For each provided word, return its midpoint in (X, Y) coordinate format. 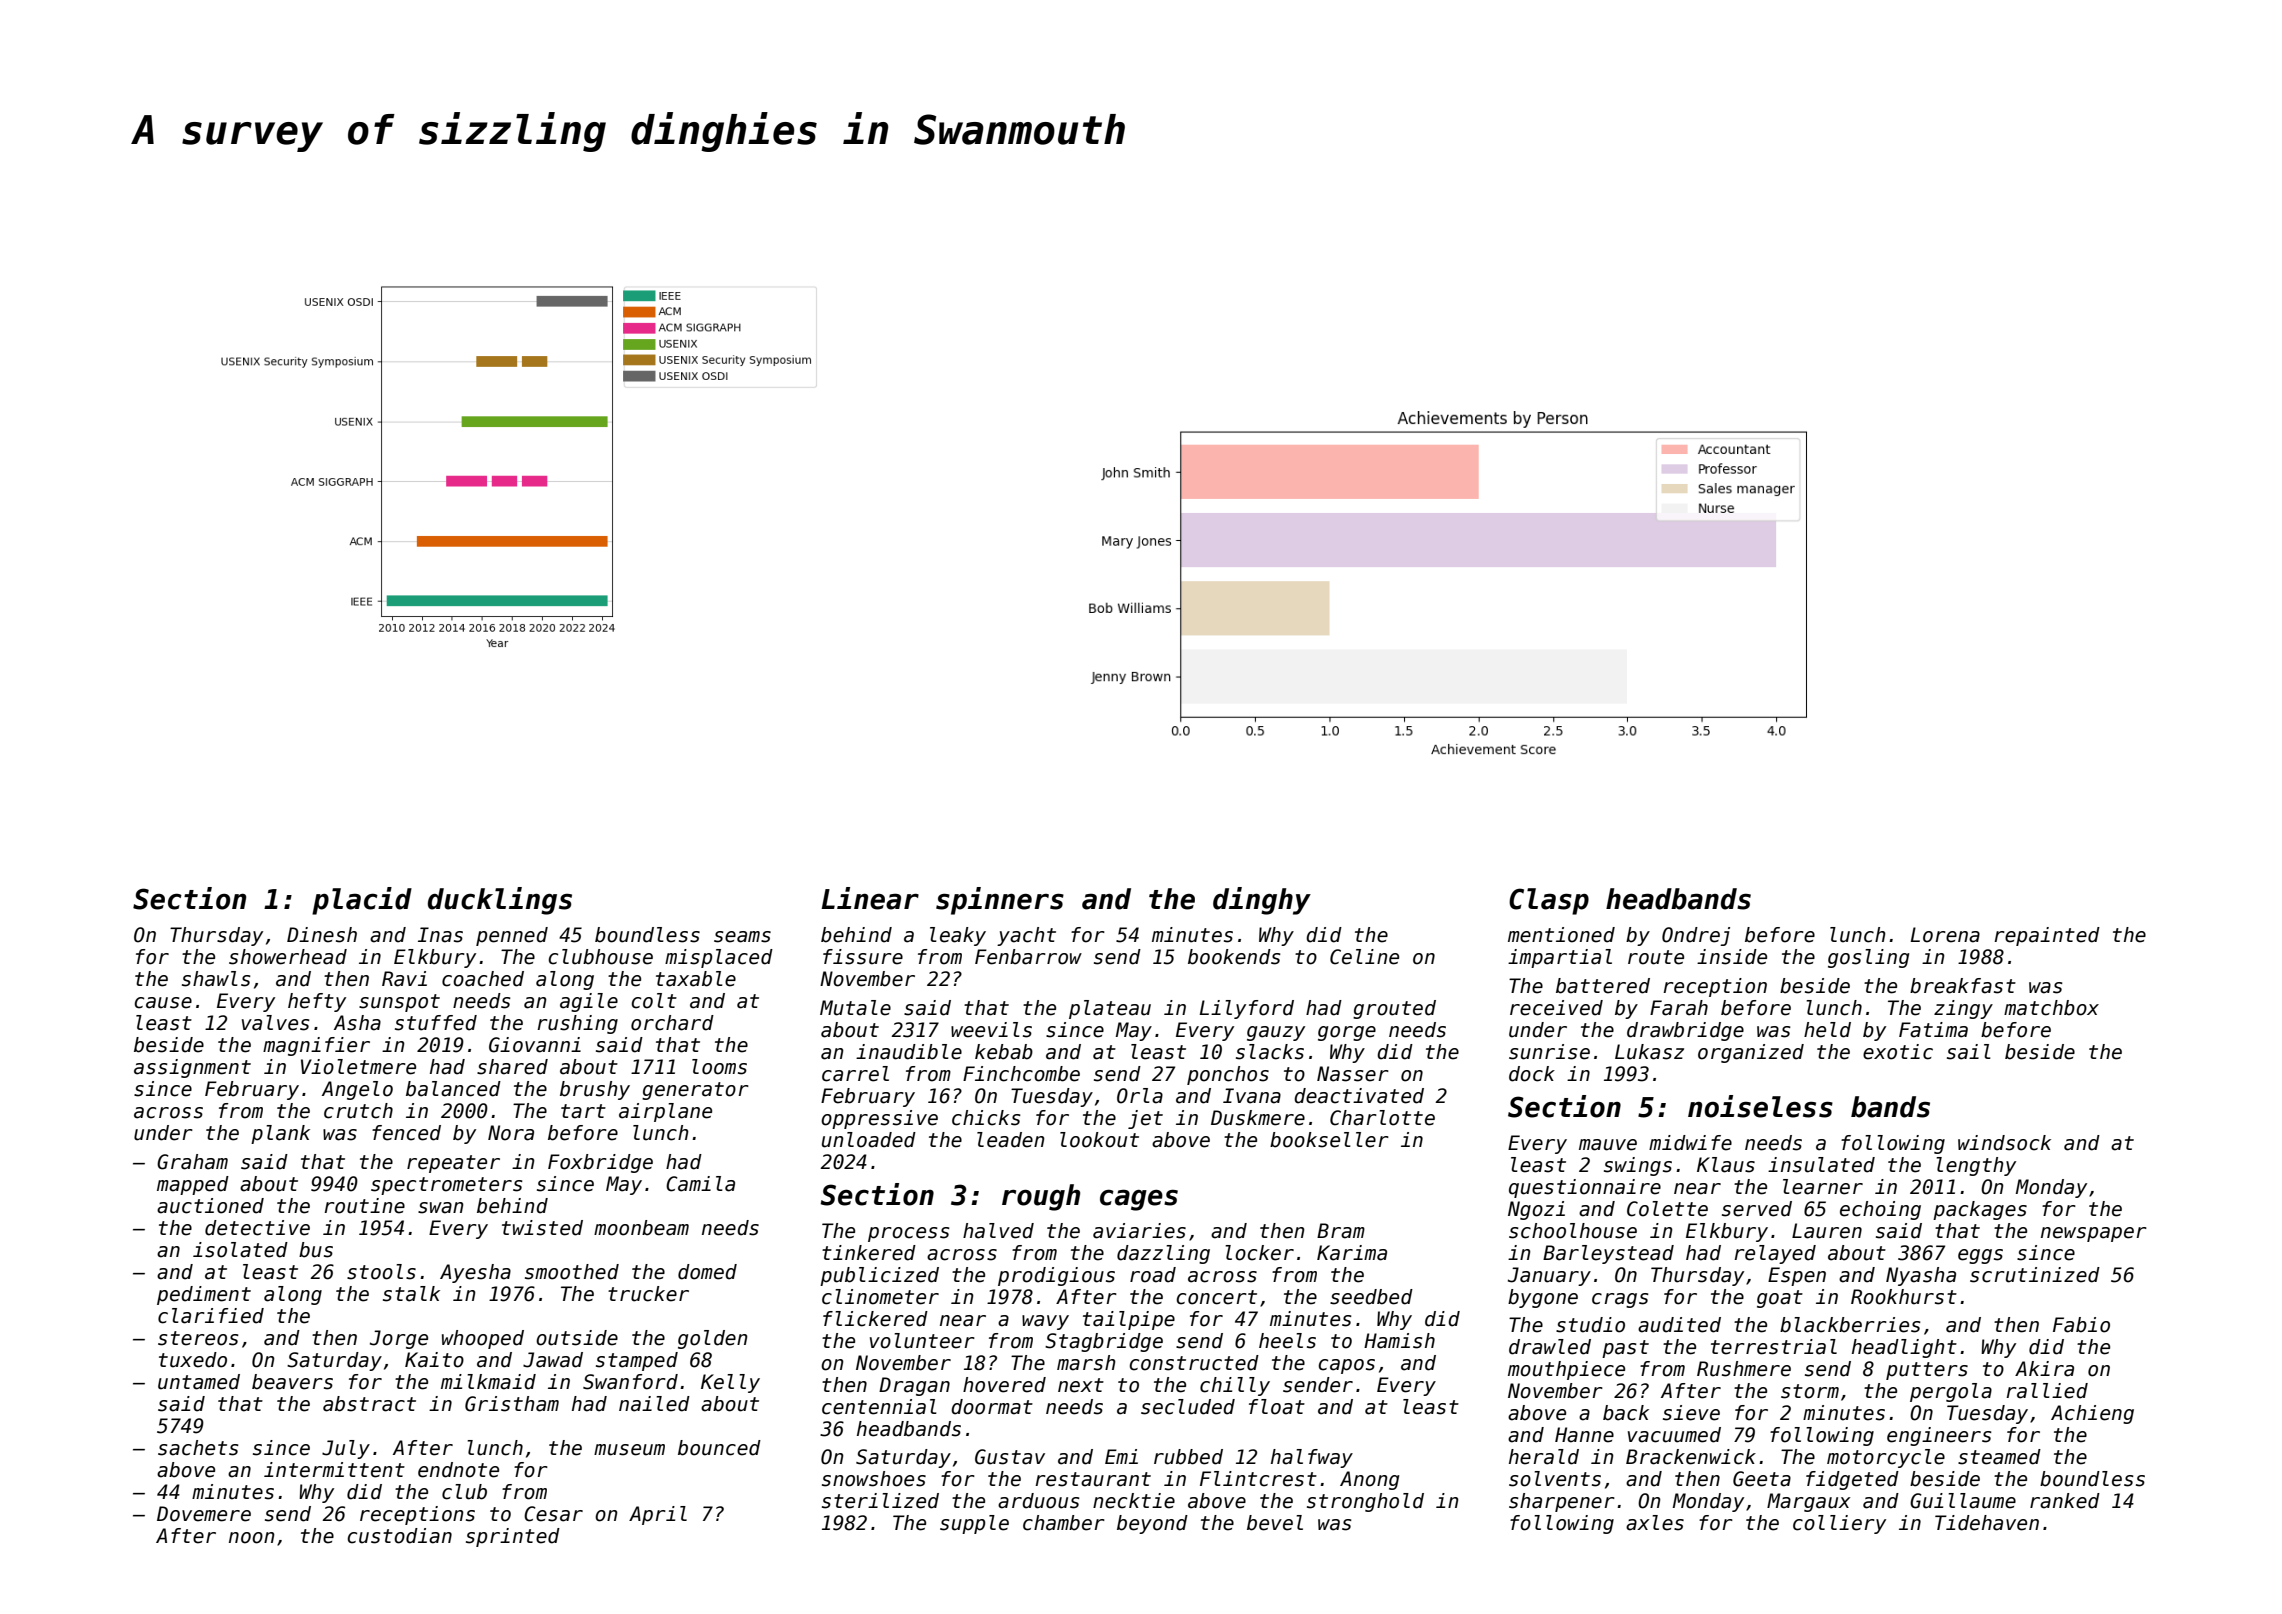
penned (512, 936)
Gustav (1010, 1457)
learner (1823, 1187)
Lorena (1945, 935)
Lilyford (1246, 1009)
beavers (292, 1382)
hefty (317, 1002)
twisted (542, 1228)
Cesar (553, 1514)
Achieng (2092, 1414)
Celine (1364, 957)
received (1556, 1008)
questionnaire (1585, 1188)
